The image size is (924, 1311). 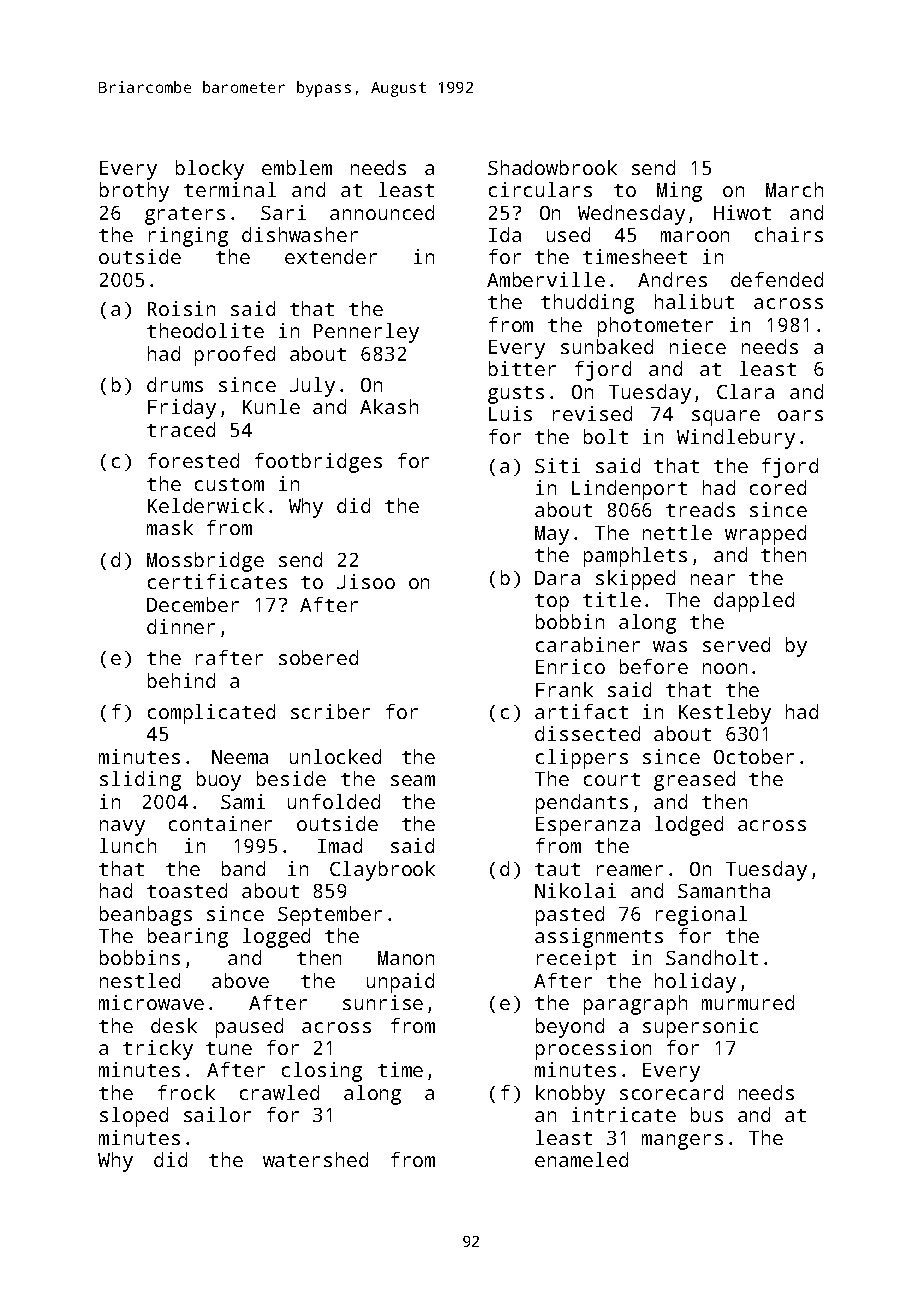 I want to click on brothy, so click(x=134, y=192).
